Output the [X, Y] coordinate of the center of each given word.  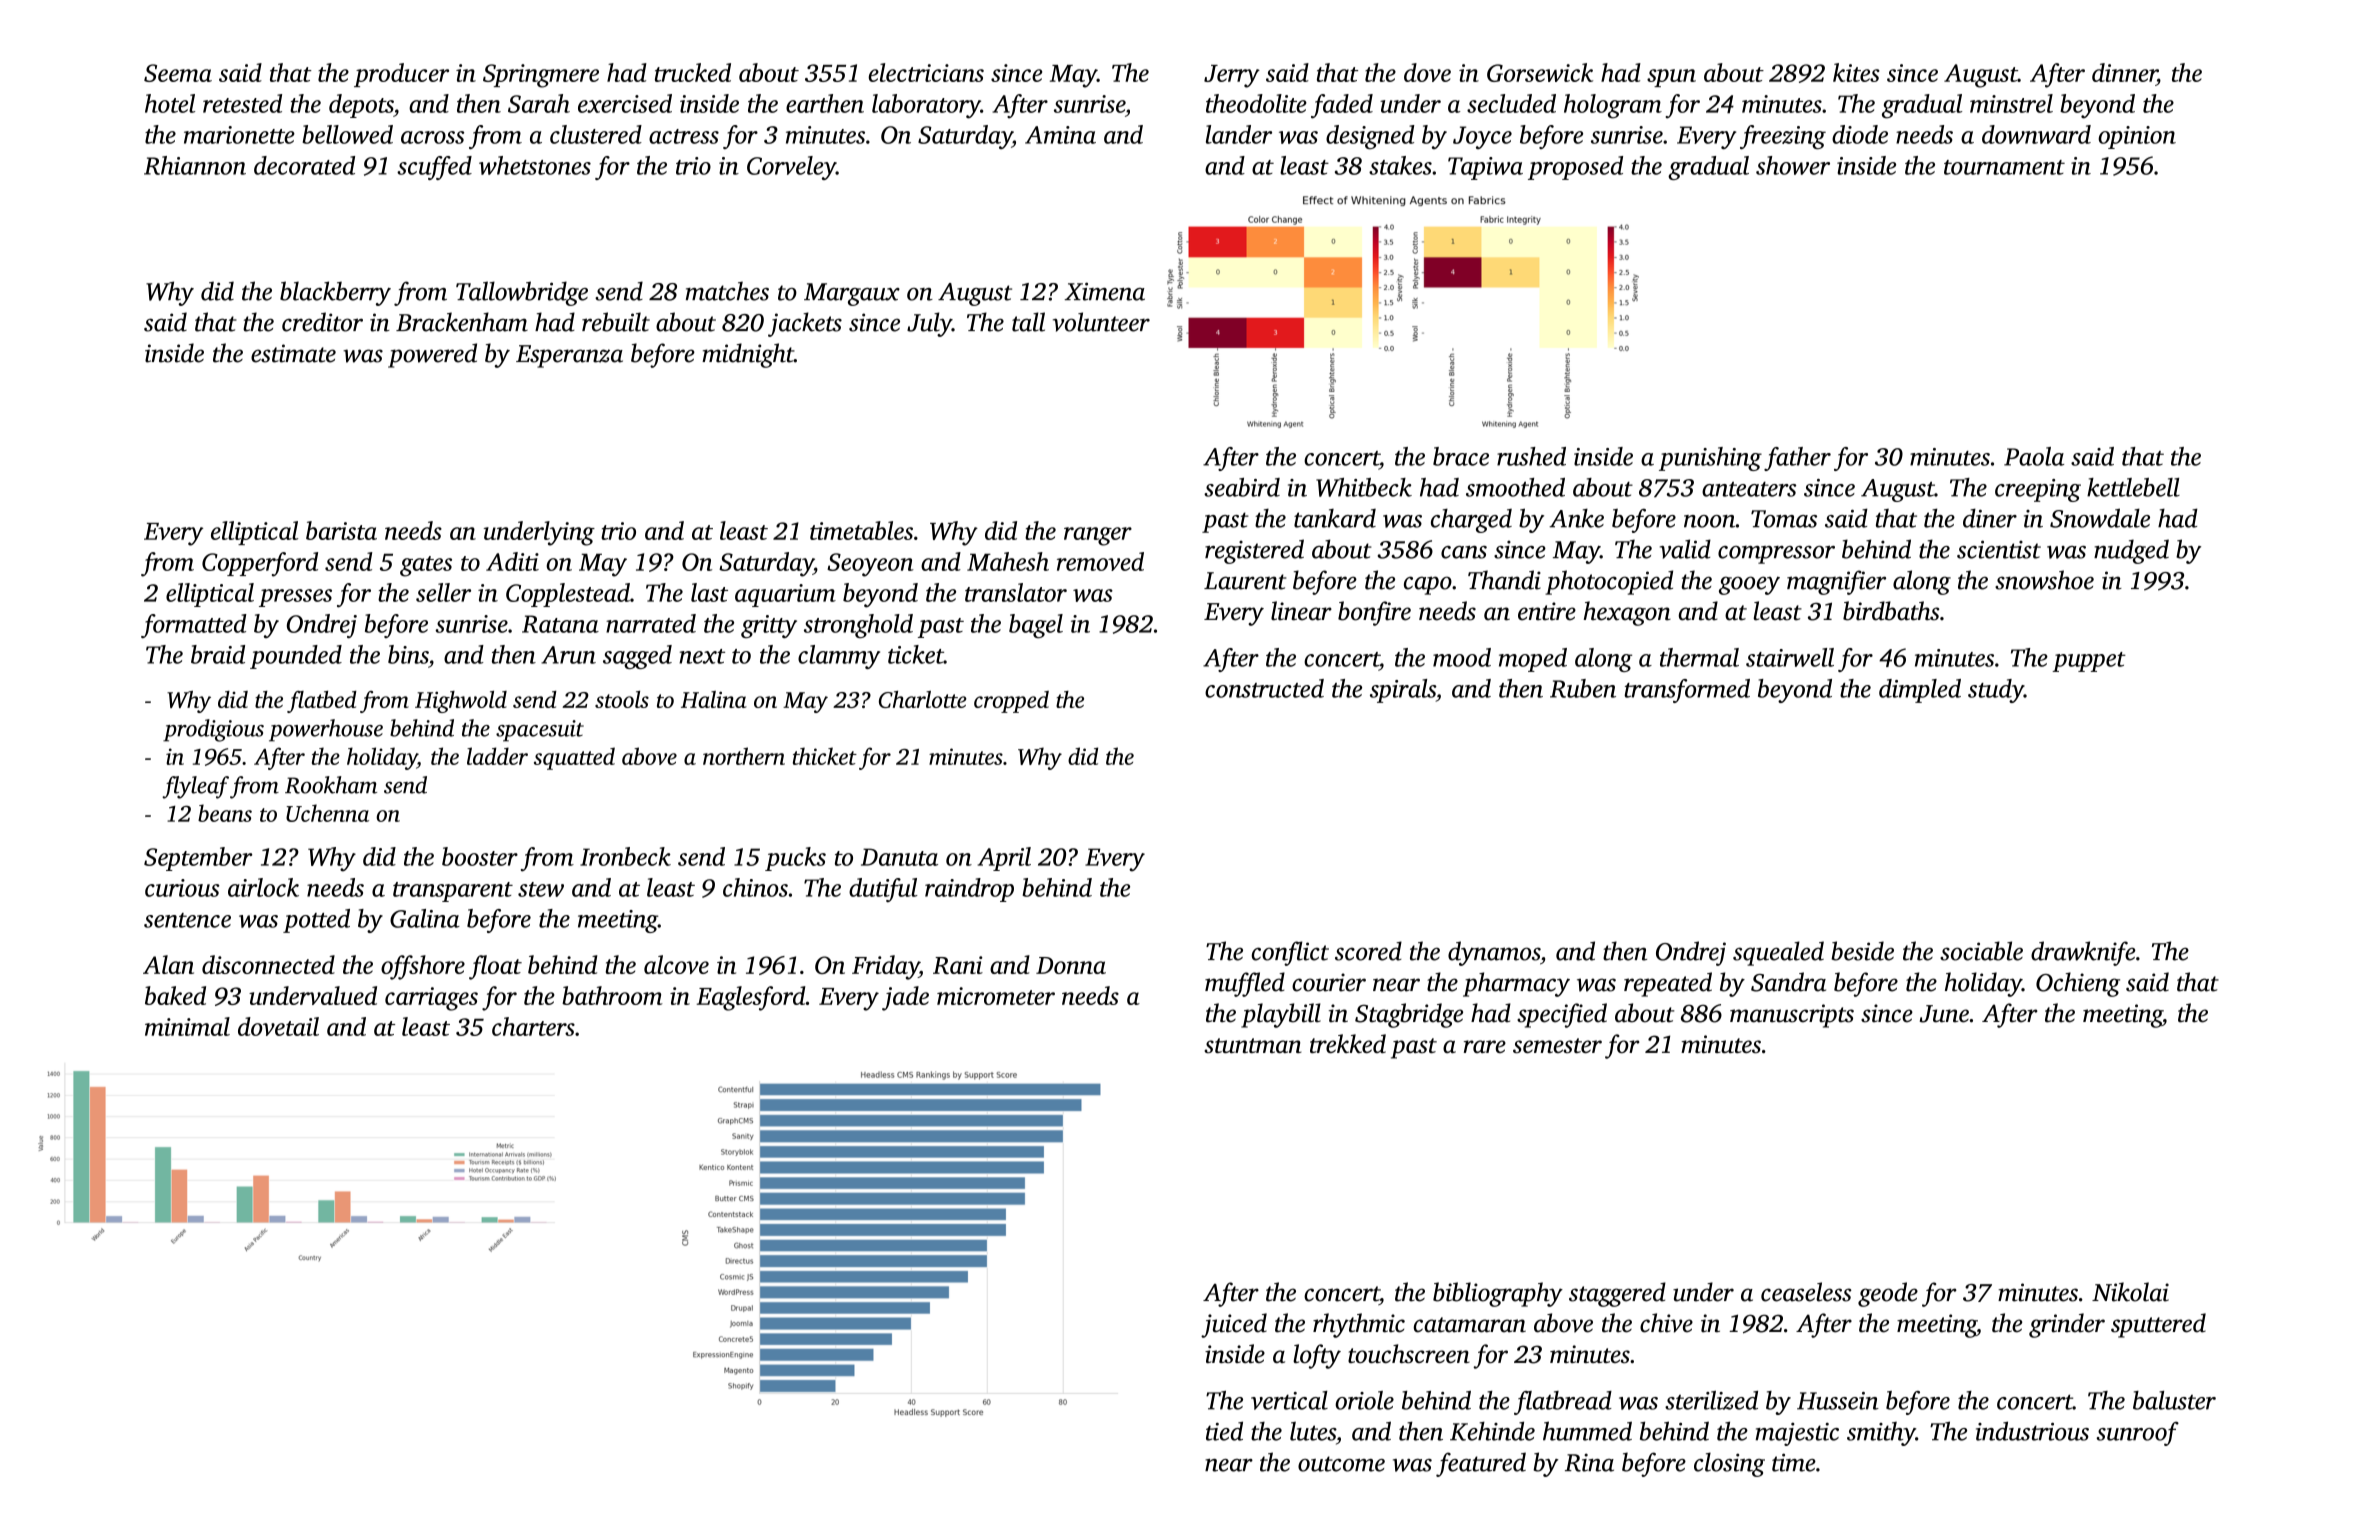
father [1797, 459]
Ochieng [2078, 984]
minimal [187, 1026]
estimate [293, 353]
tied [1224, 1431]
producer [401, 75]
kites [1856, 72]
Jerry [1232, 76]
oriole [1364, 1400]
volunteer [1101, 322]
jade [905, 998]
